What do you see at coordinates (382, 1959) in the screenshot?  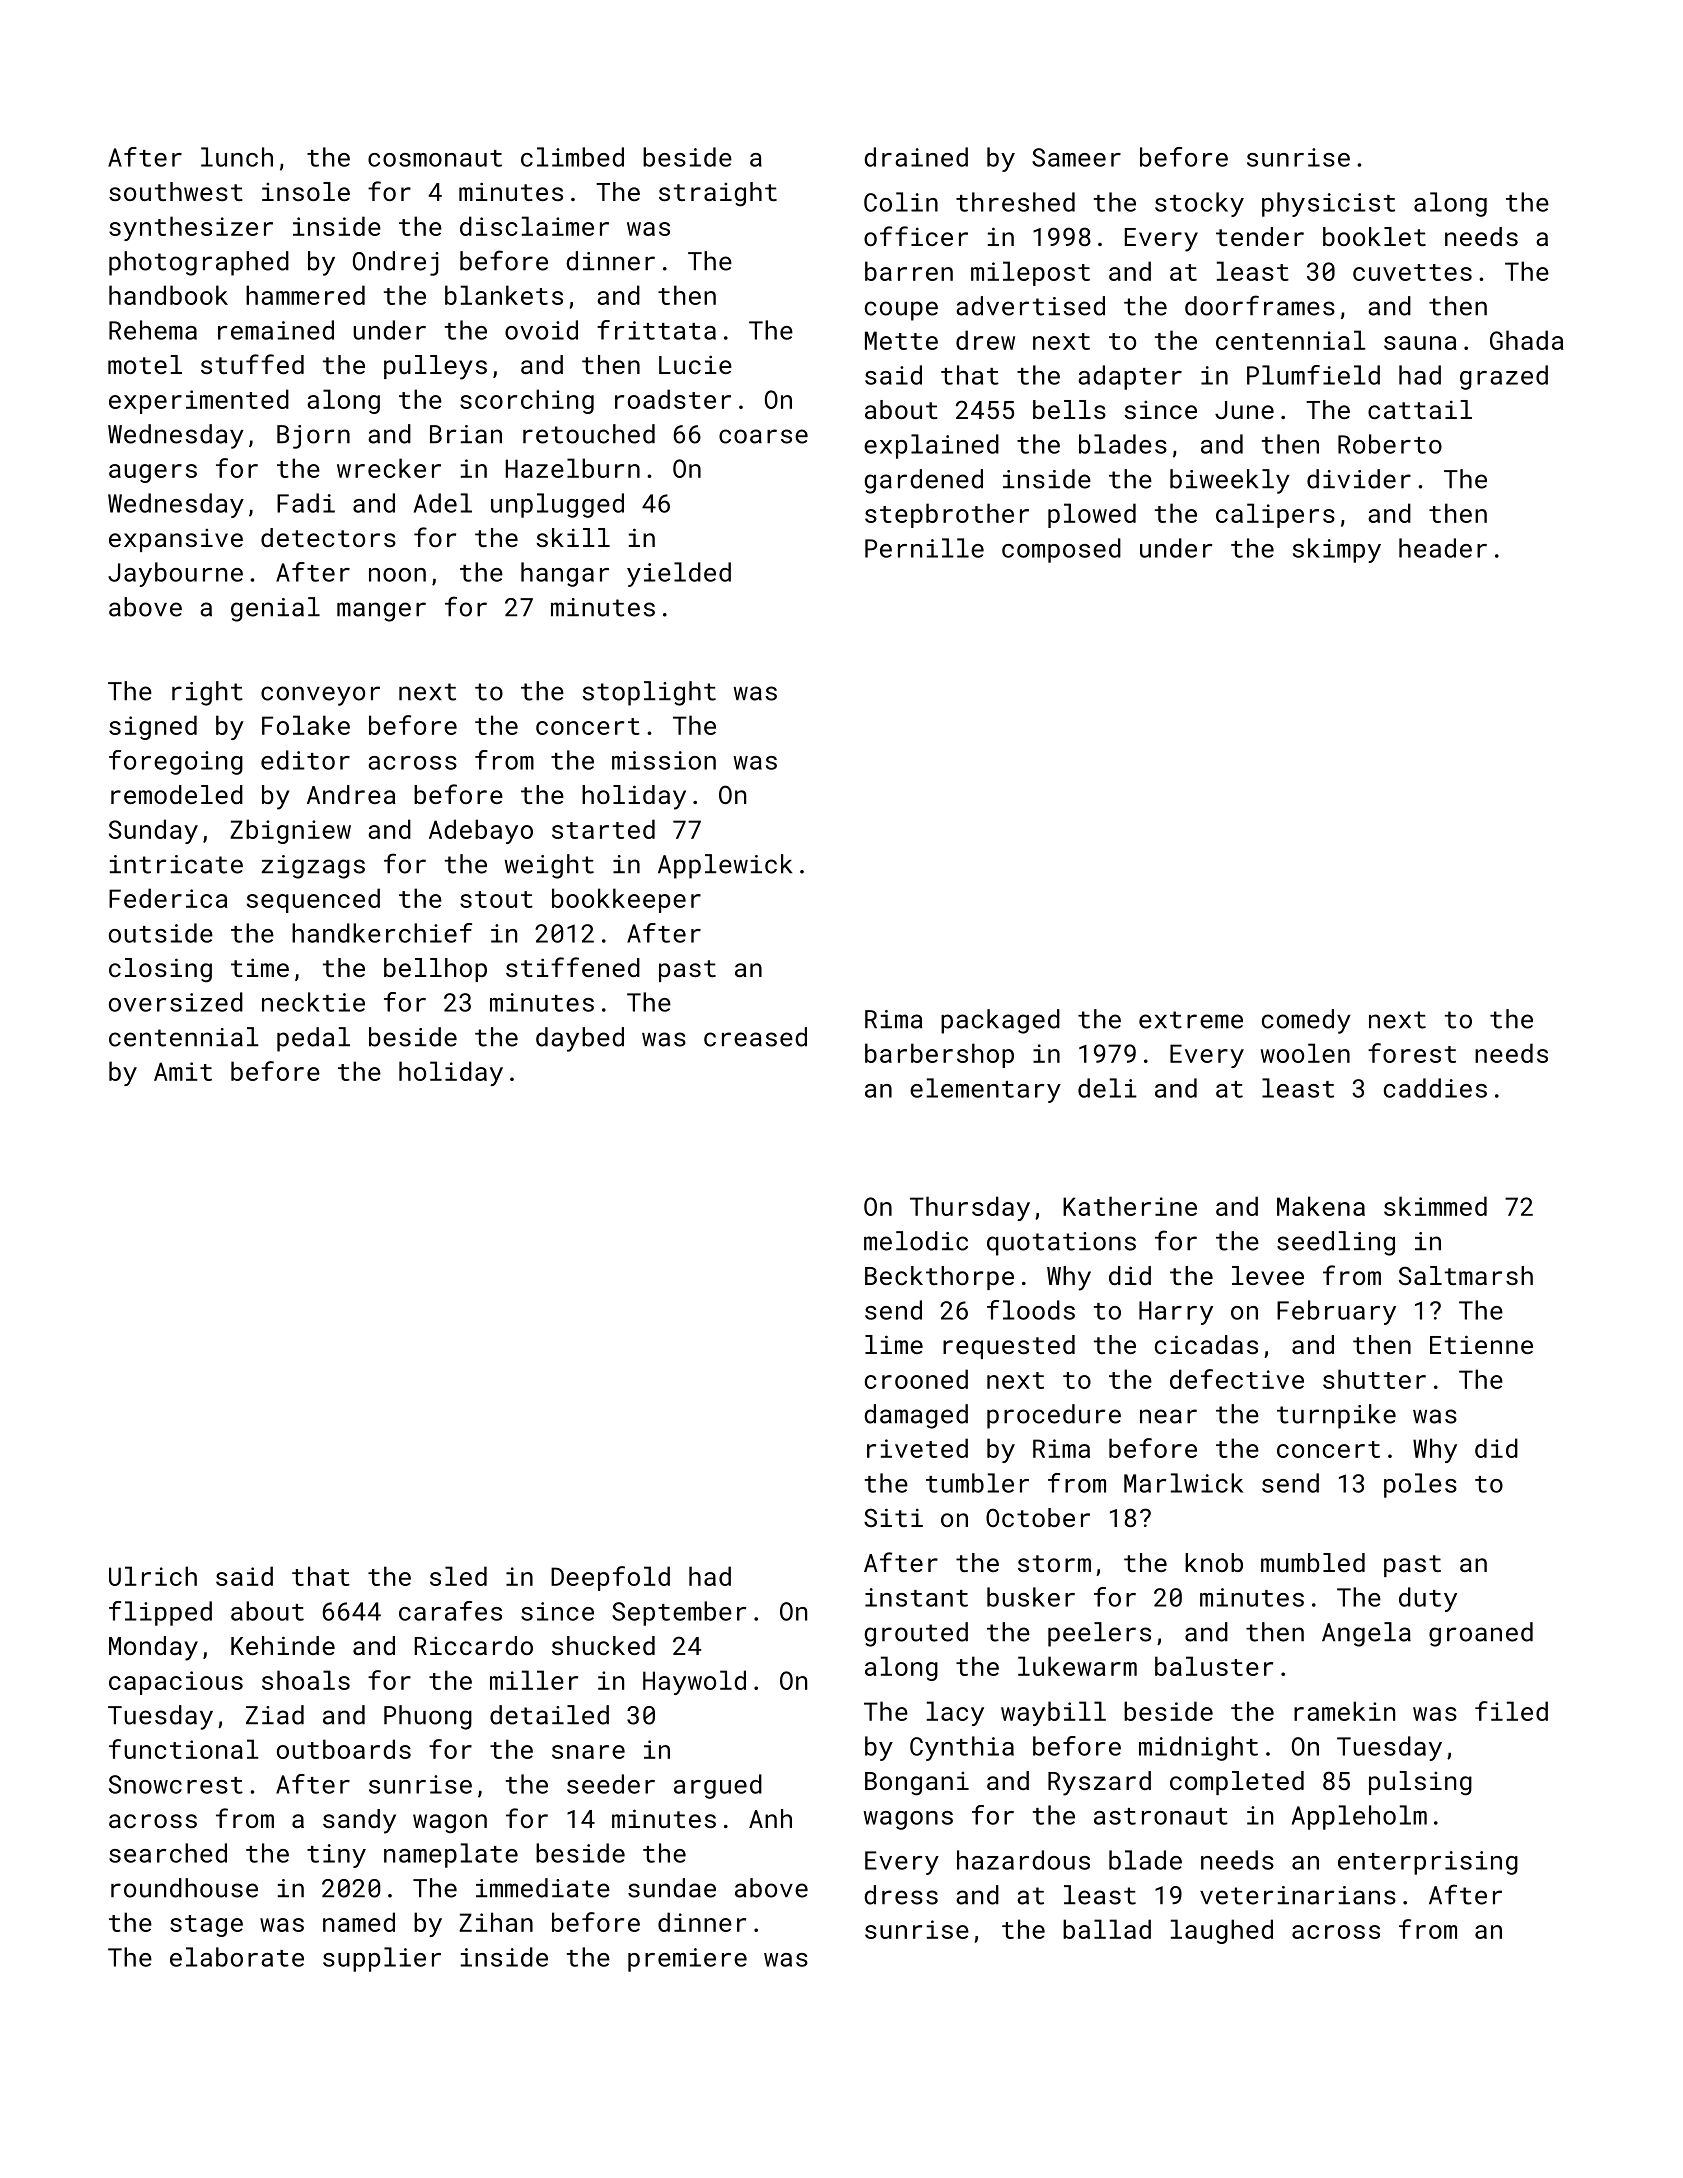 I see `supplier` at bounding box center [382, 1959].
